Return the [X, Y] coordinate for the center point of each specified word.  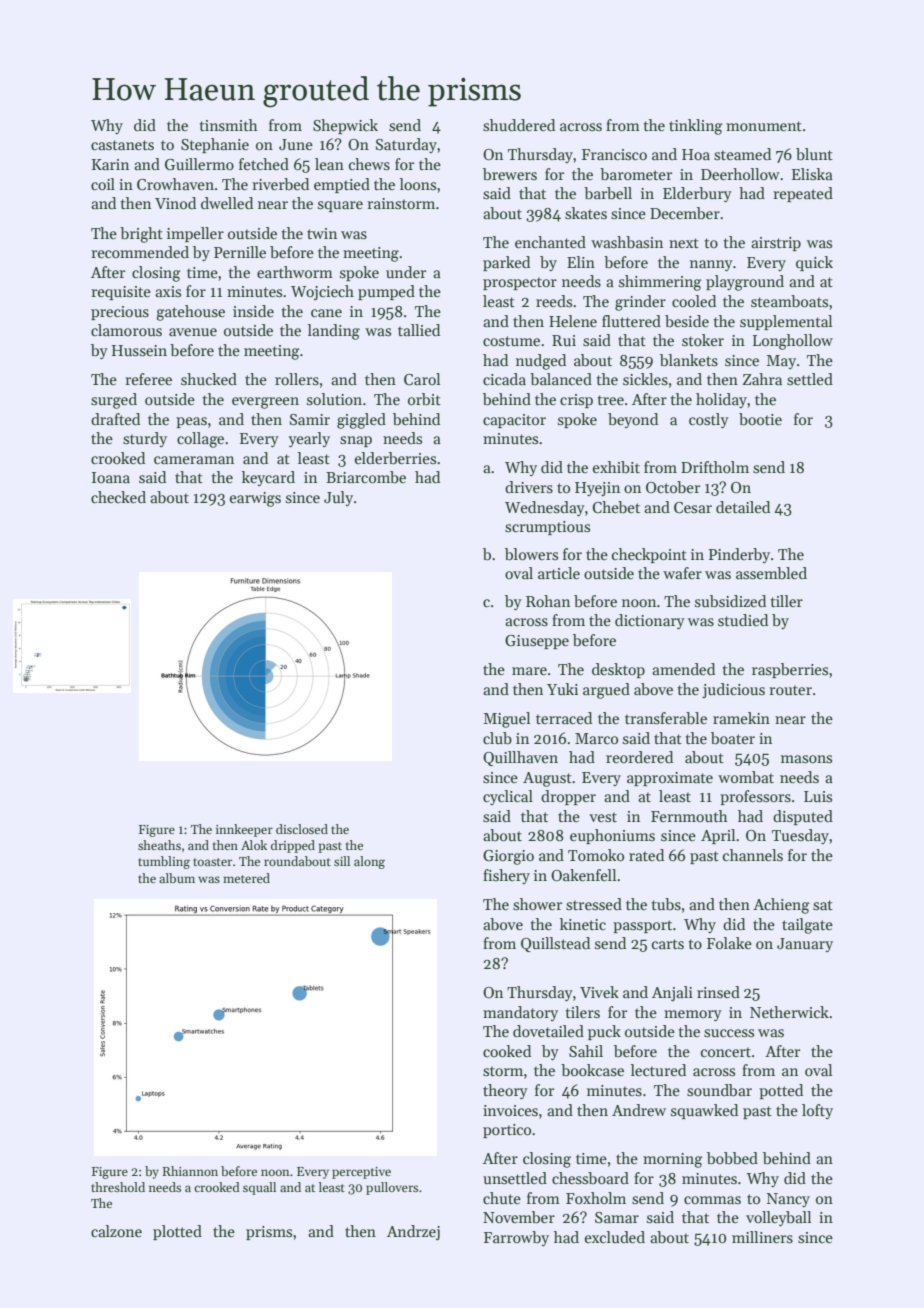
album [177, 878]
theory [505, 1091]
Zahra [762, 379]
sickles [645, 379]
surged [114, 401]
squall [259, 1188]
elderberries [395, 458]
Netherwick [789, 1012]
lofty [817, 1111]
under [406, 272]
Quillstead [555, 944]
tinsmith [228, 125]
